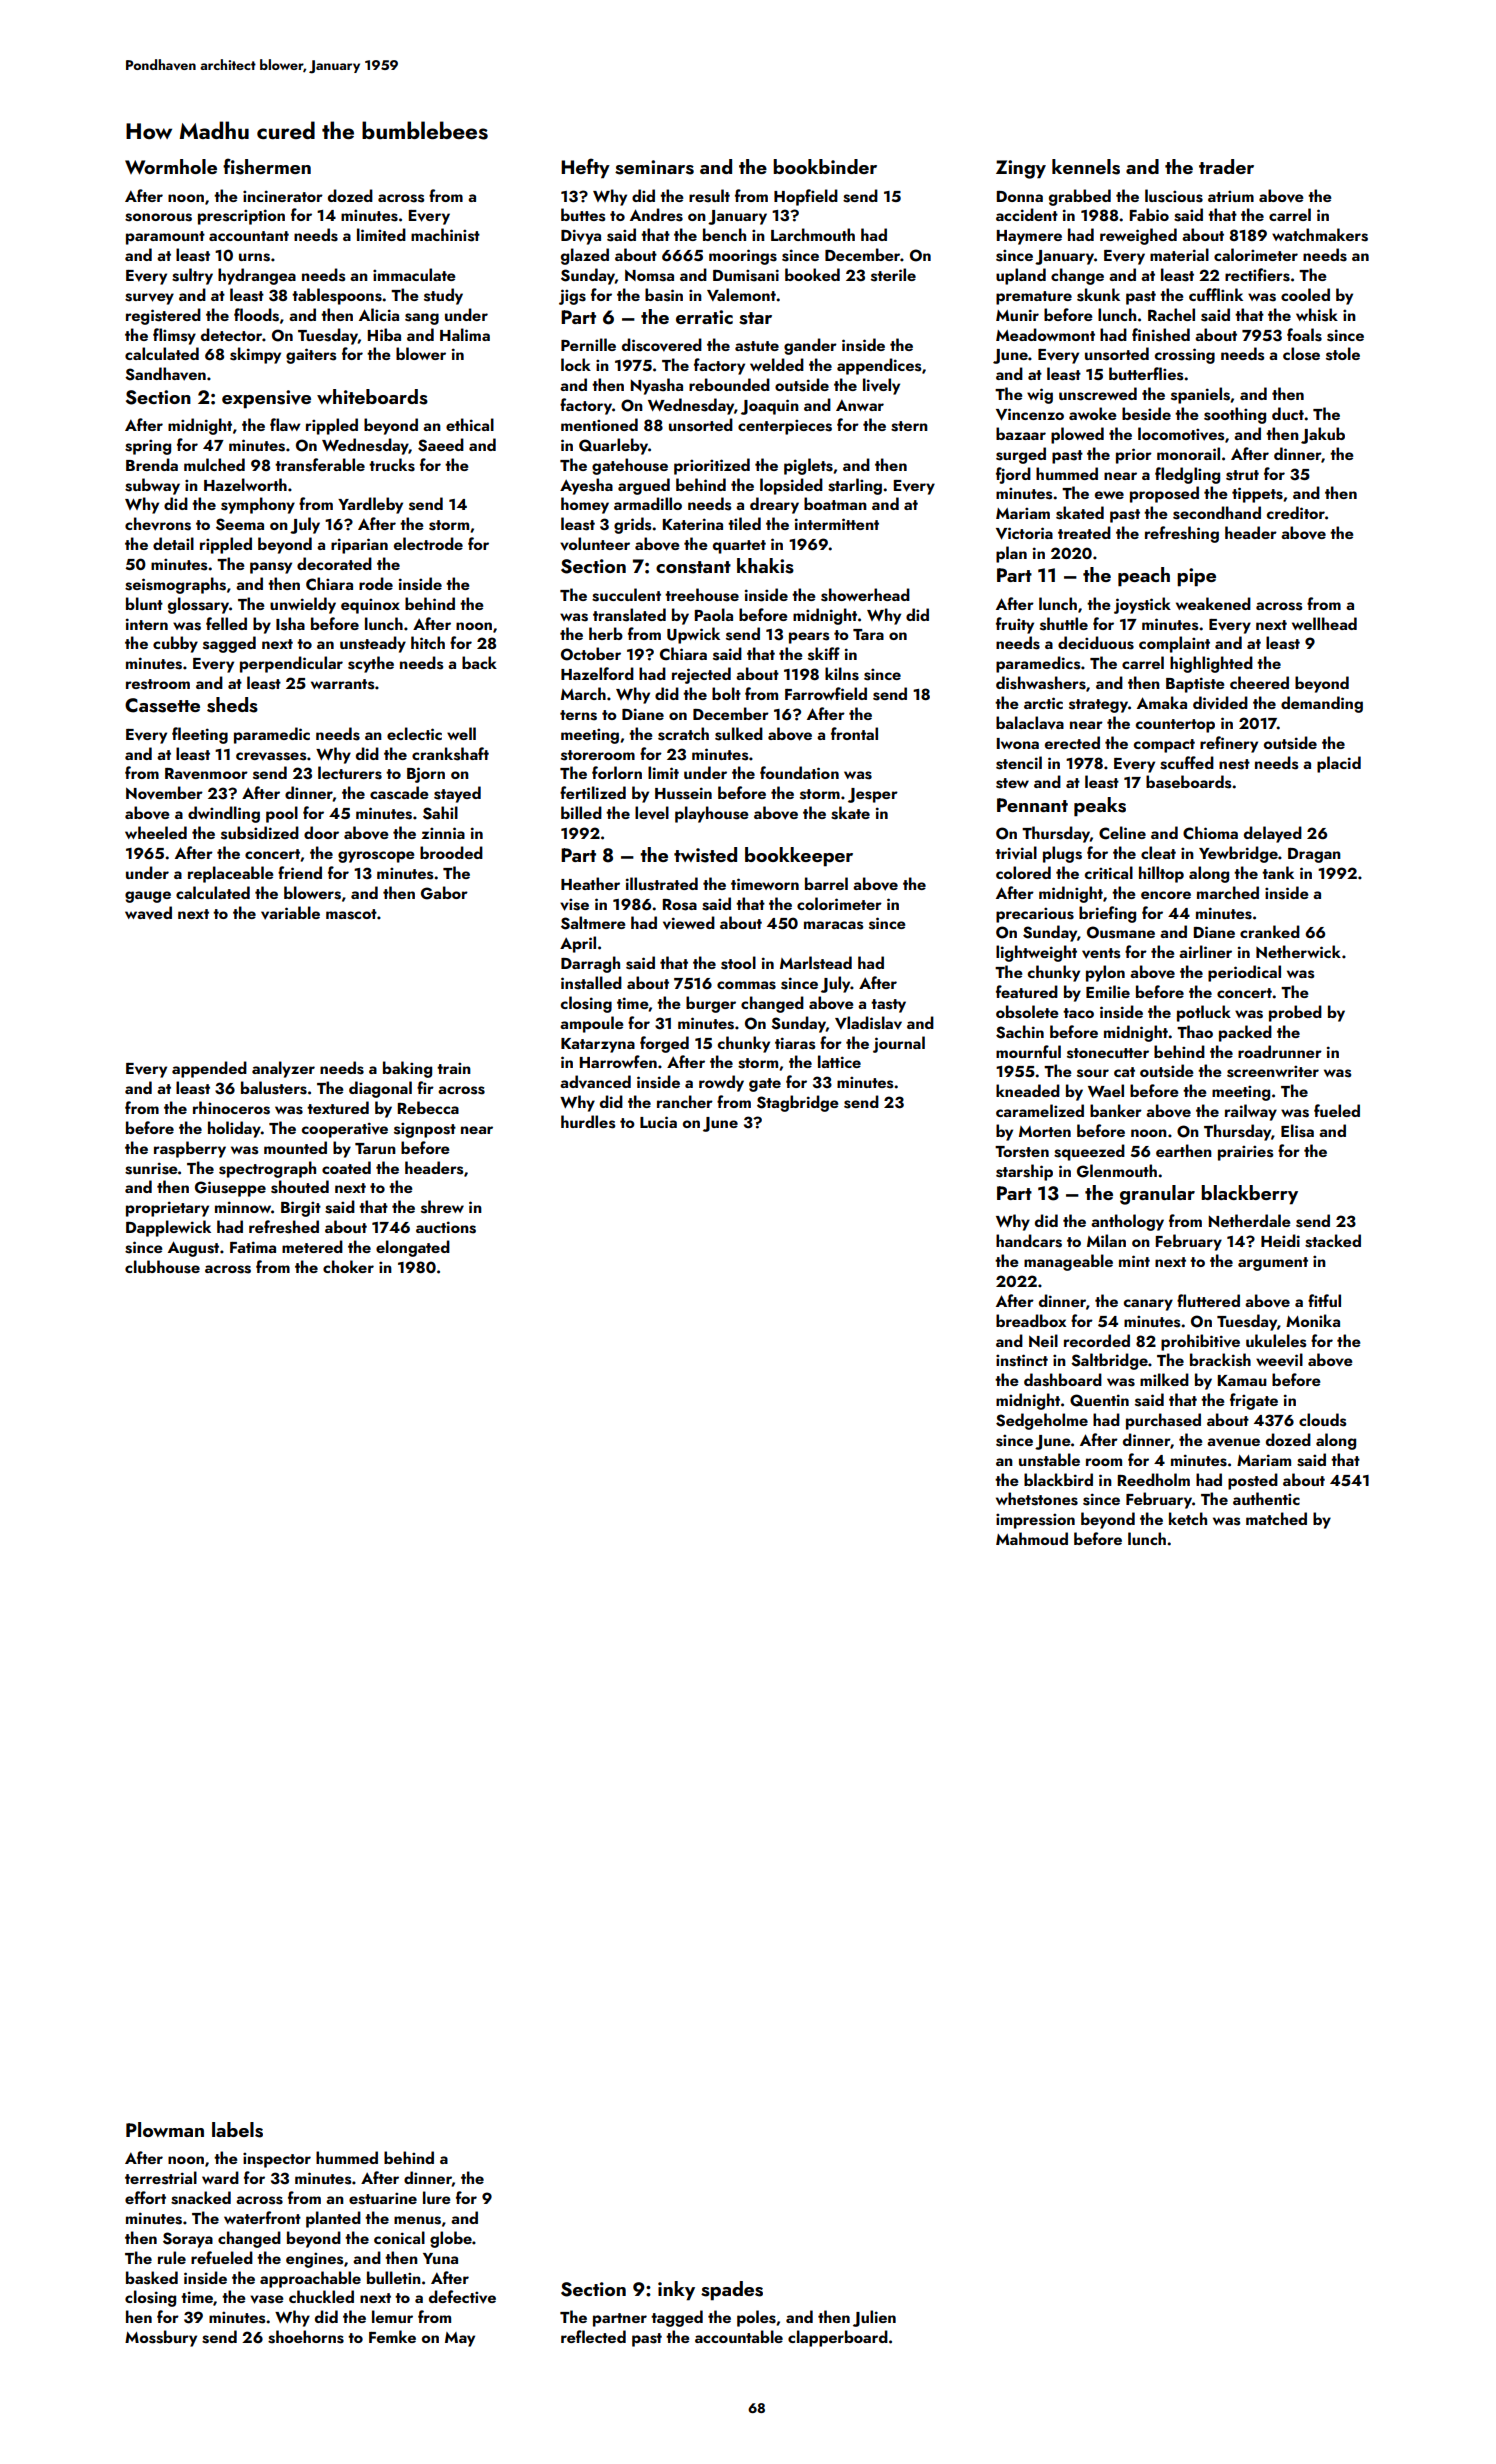 This screenshot has height=2464, width=1496. I want to click on appended, so click(209, 1069).
